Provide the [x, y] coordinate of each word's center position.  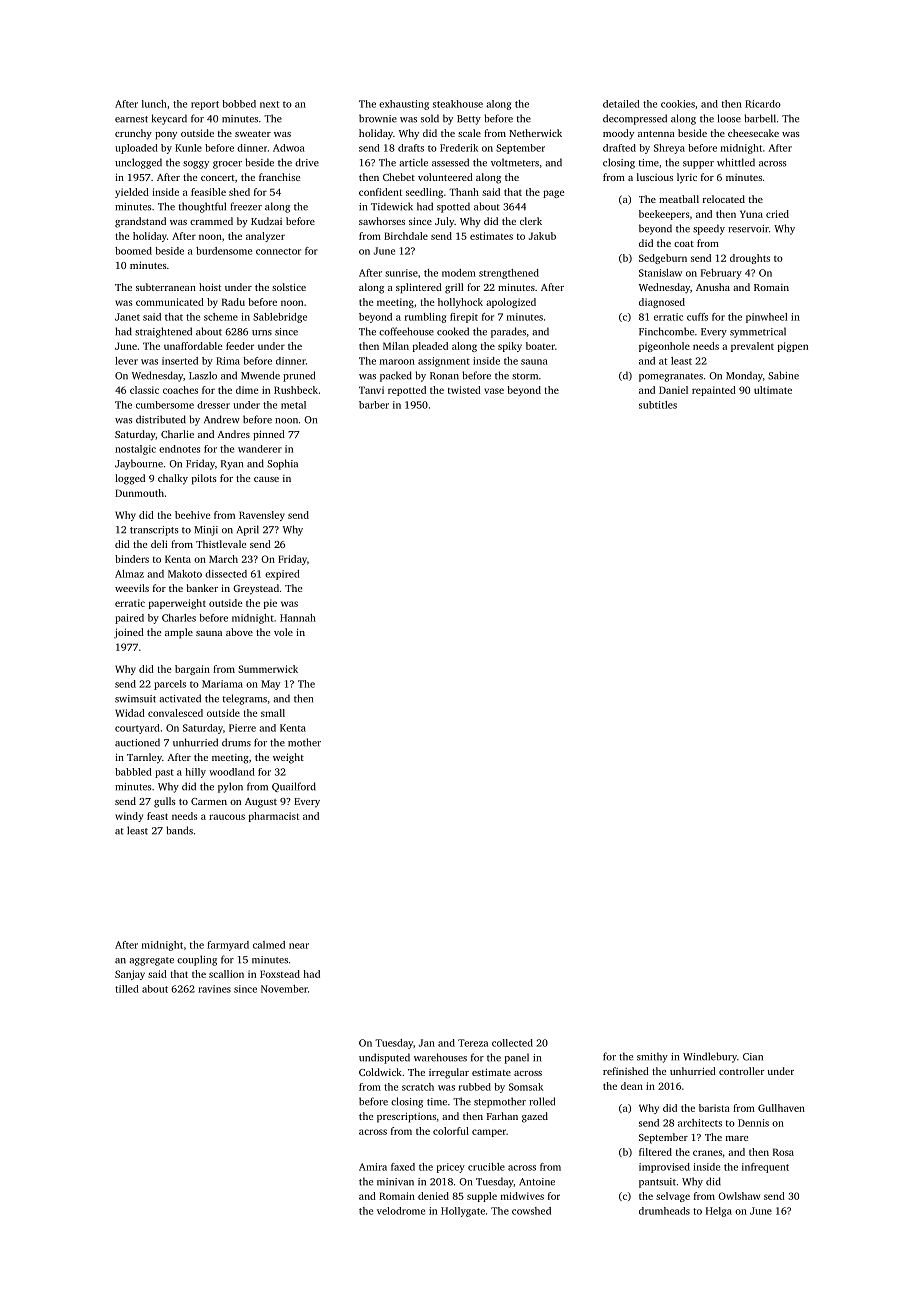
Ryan [232, 465]
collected [512, 1043]
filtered [655, 1152]
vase [494, 391]
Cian [753, 1057]
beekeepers [664, 215]
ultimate [773, 390]
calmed [269, 945]
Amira [373, 1167]
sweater [253, 134]
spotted [453, 207]
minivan [395, 1182]
